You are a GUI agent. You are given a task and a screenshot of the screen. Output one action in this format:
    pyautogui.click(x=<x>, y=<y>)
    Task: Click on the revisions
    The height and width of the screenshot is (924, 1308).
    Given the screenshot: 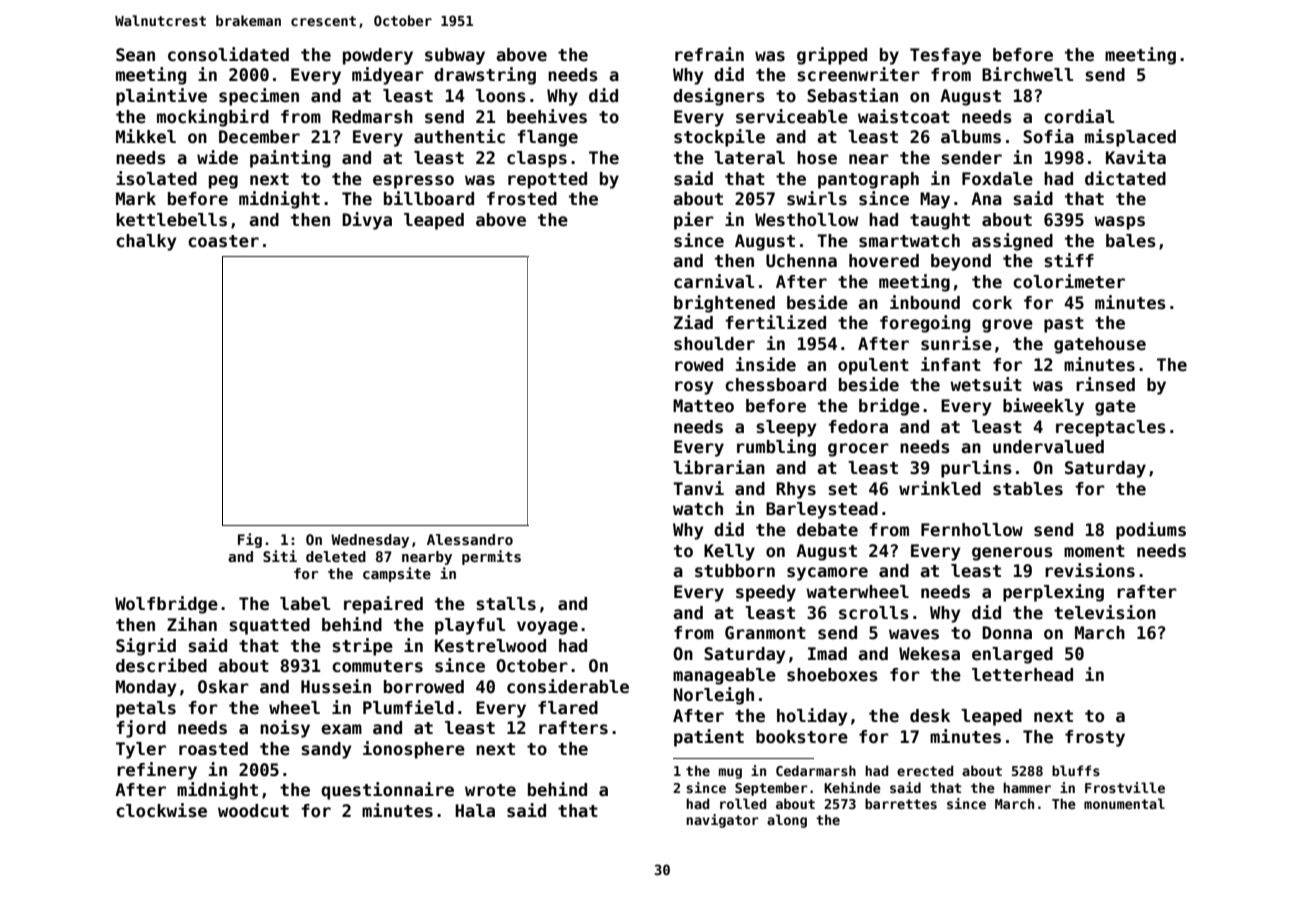 What is the action you would take?
    pyautogui.click(x=1090, y=570)
